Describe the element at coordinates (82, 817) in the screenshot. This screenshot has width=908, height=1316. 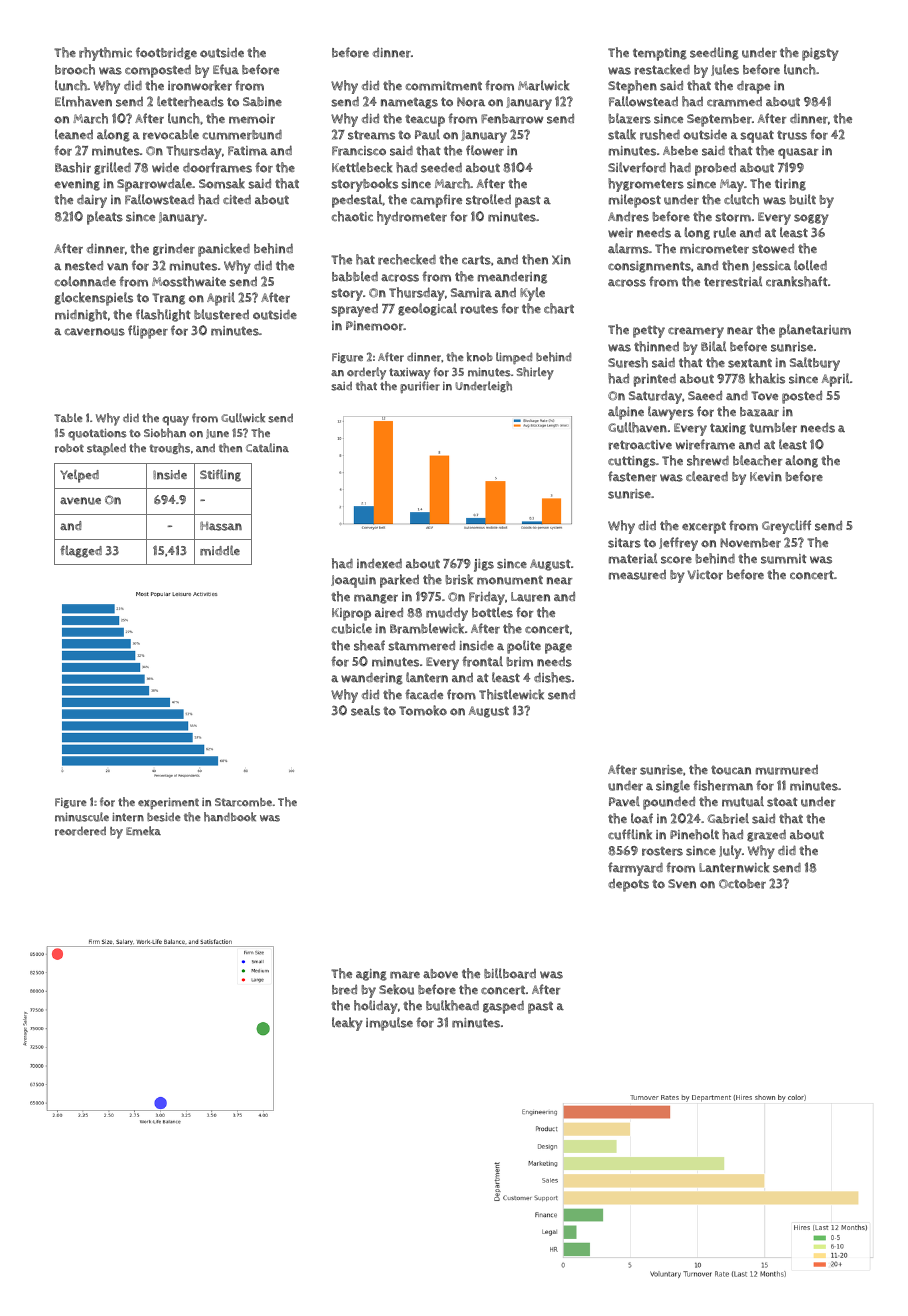
I see `minuscule` at that location.
